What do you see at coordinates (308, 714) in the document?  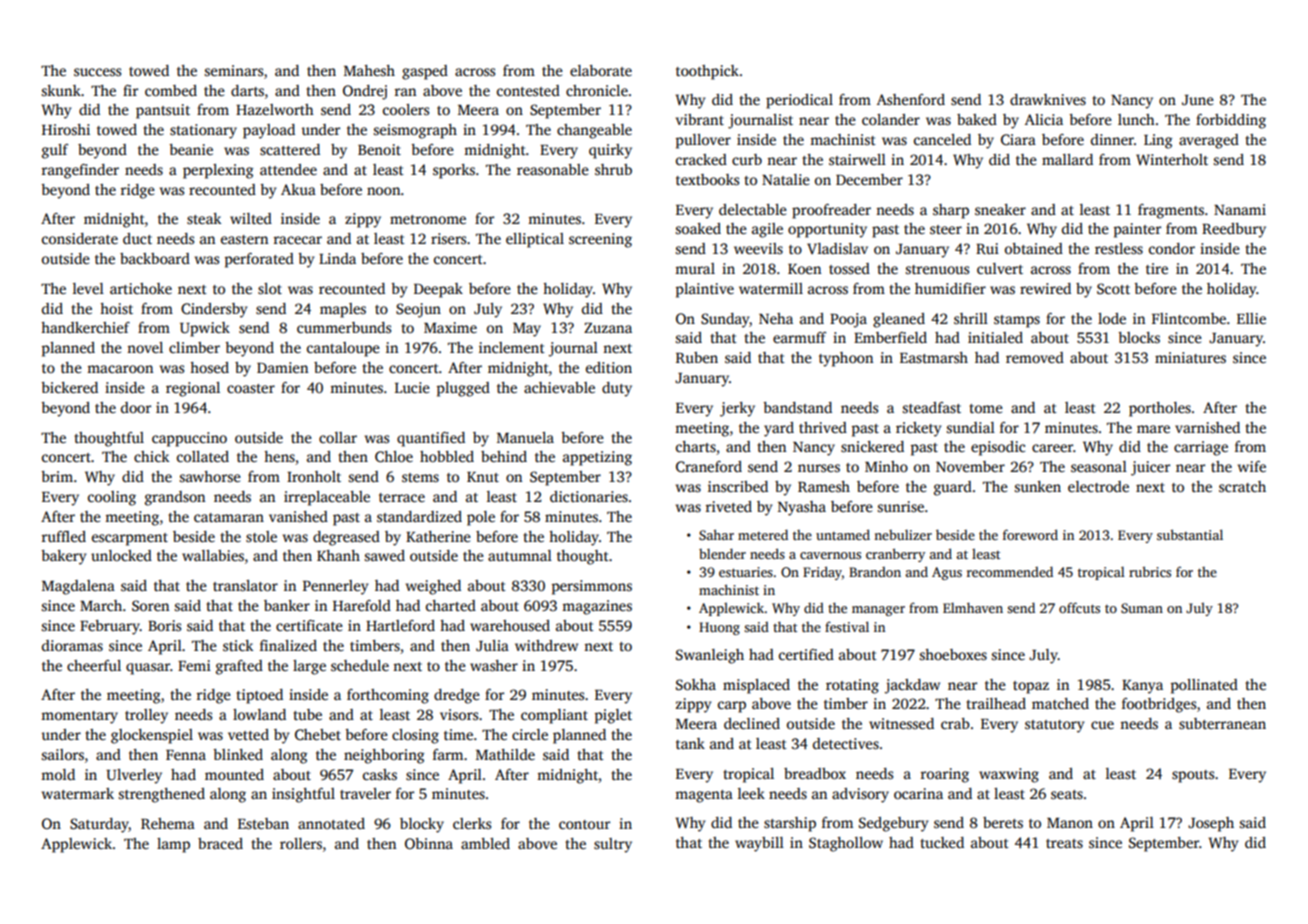 I see `tube` at bounding box center [308, 714].
